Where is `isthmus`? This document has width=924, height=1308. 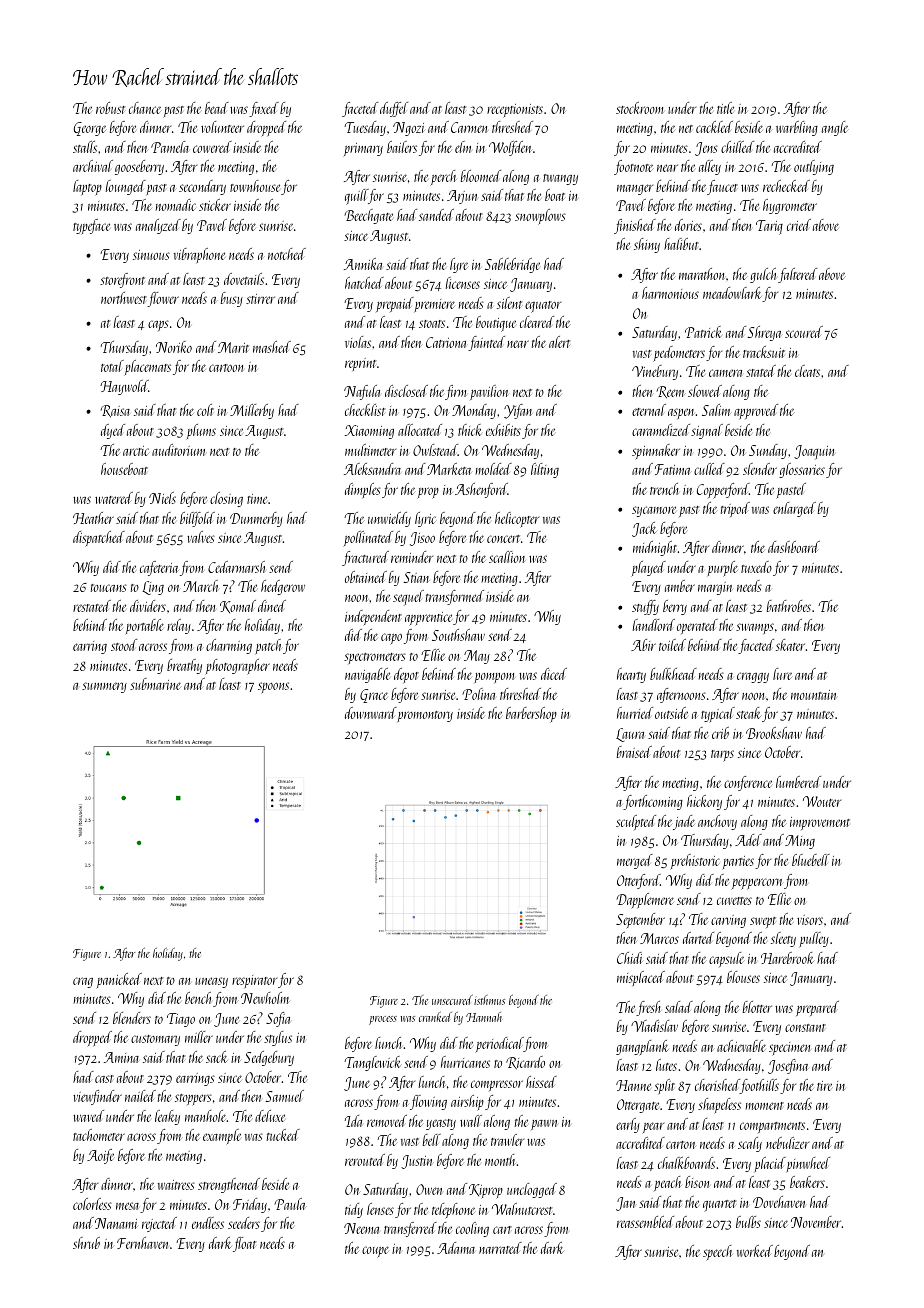
isthmus is located at coordinates (489, 1000).
